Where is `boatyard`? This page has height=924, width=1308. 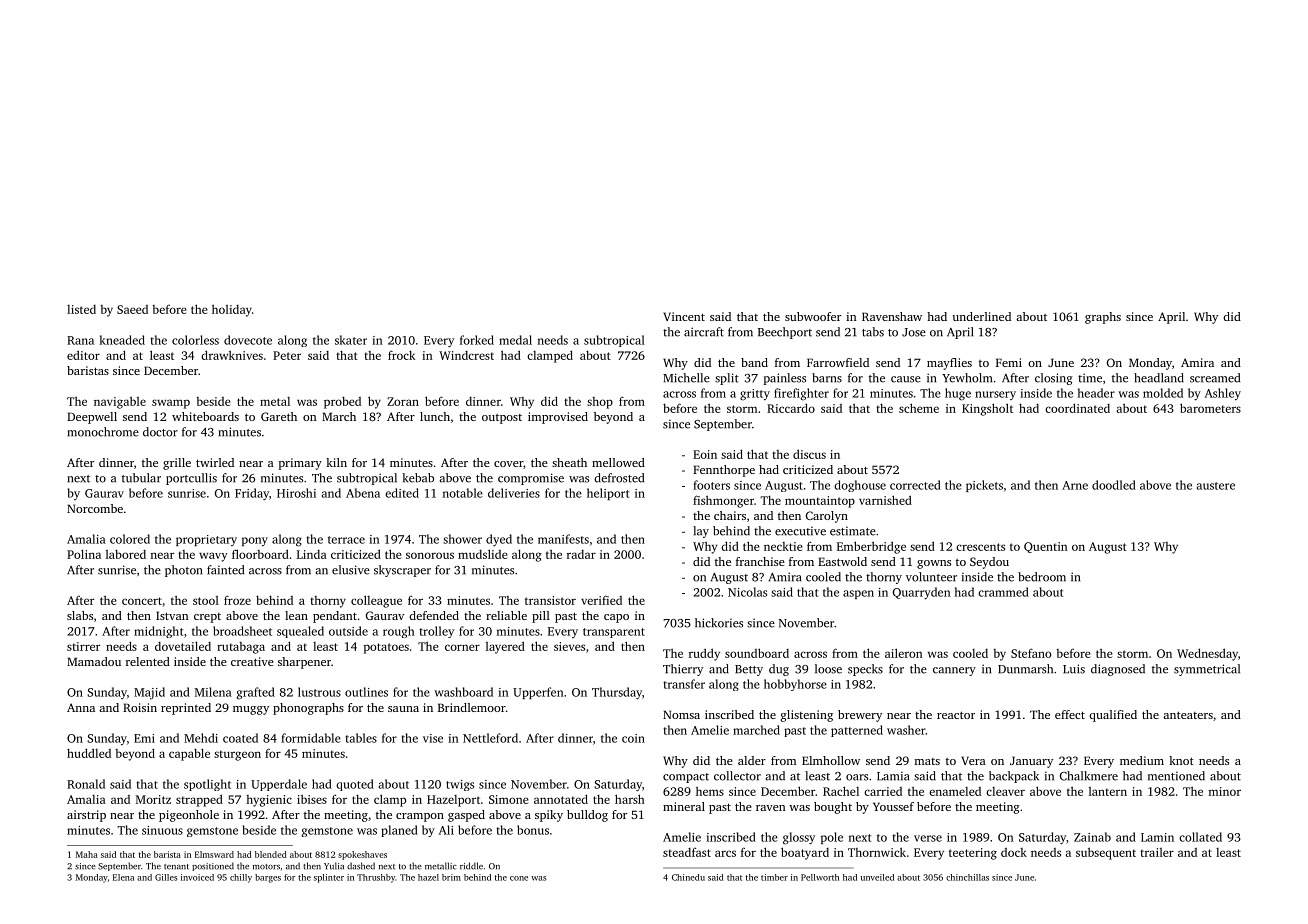 boatyard is located at coordinates (805, 853).
